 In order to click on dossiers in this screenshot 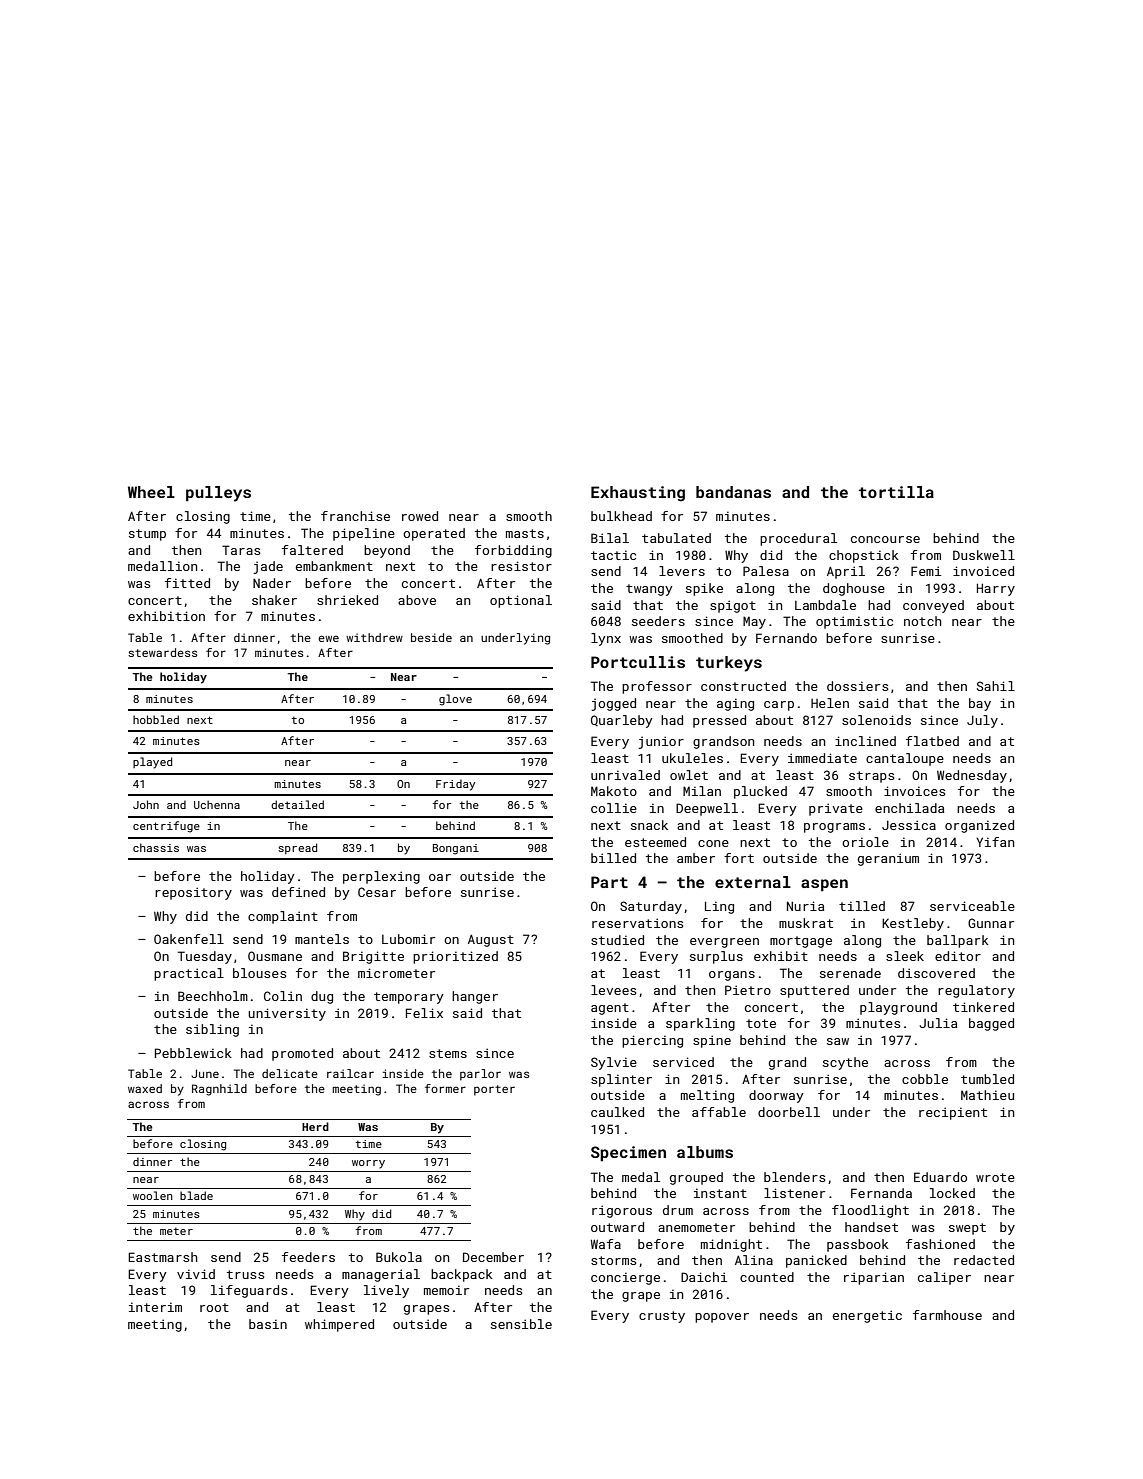, I will do `click(857, 686)`.
